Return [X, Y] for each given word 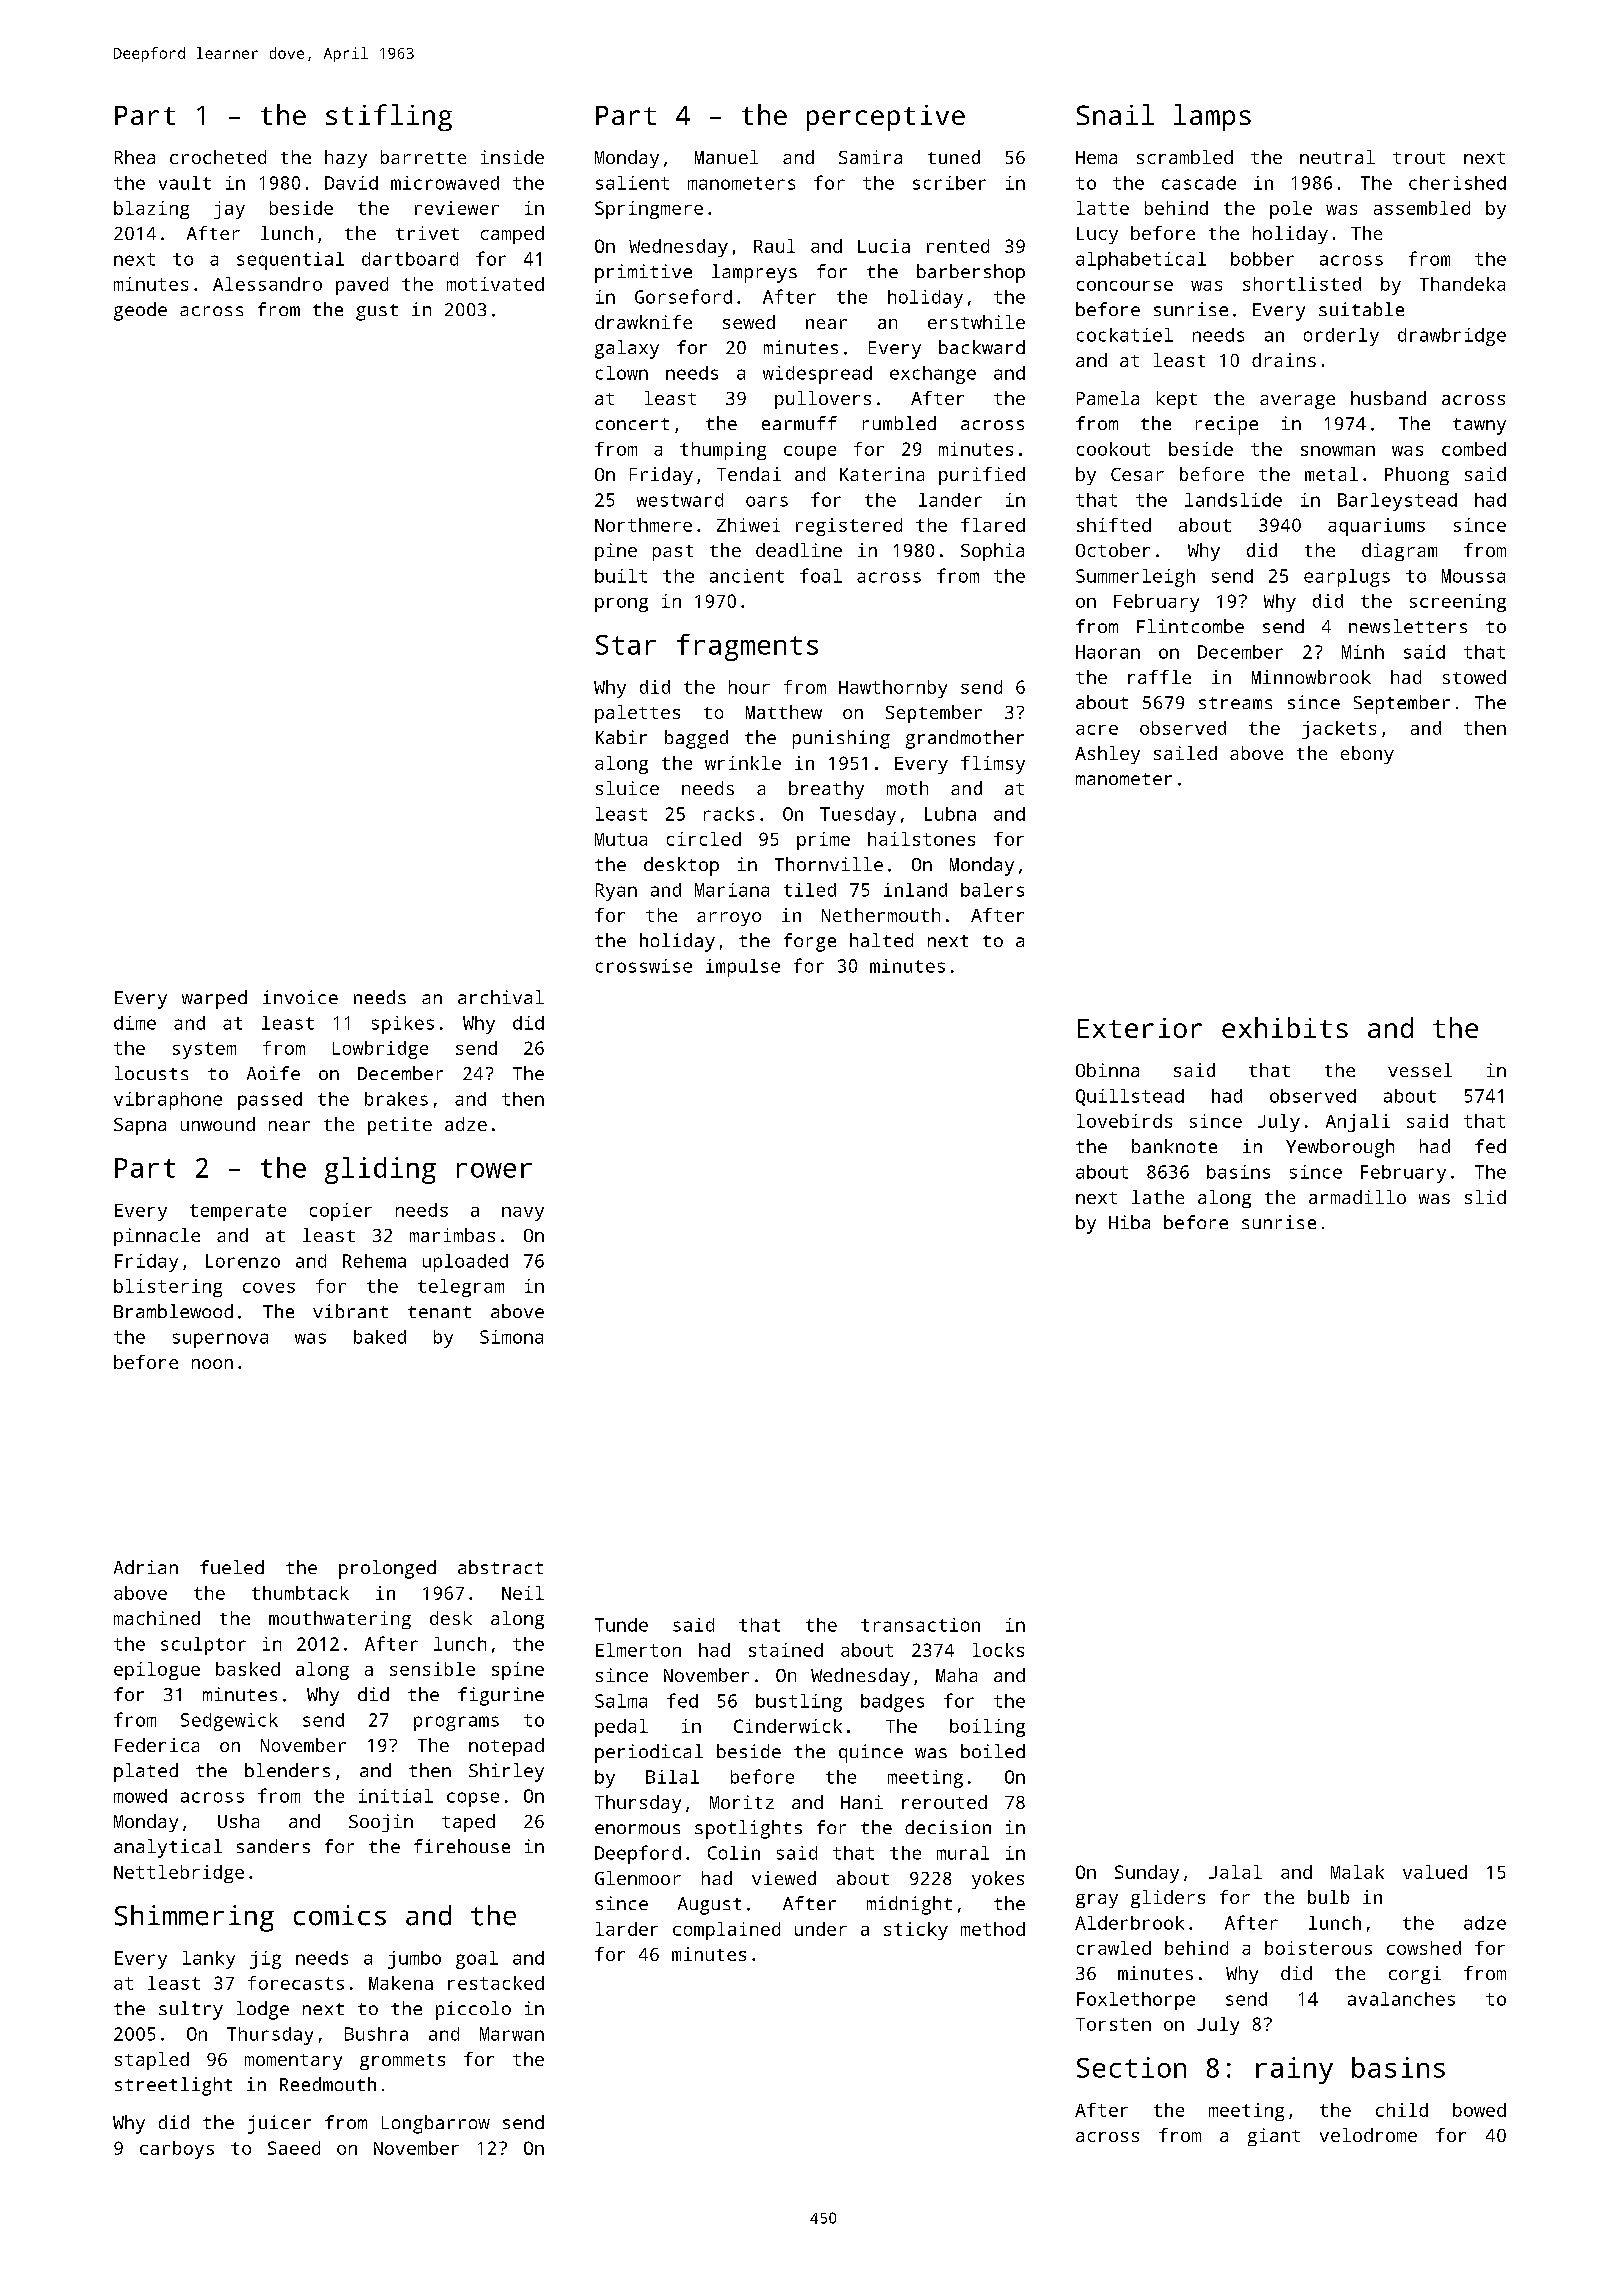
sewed [749, 322]
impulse [743, 968]
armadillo [1357, 1197]
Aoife [273, 1073]
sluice [627, 788]
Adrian [146, 1567]
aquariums [1376, 527]
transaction [920, 1625]
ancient [747, 576]
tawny [1479, 426]
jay [229, 210]
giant [1274, 2137]
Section [1131, 2067]
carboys [177, 2150]
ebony [1367, 755]
